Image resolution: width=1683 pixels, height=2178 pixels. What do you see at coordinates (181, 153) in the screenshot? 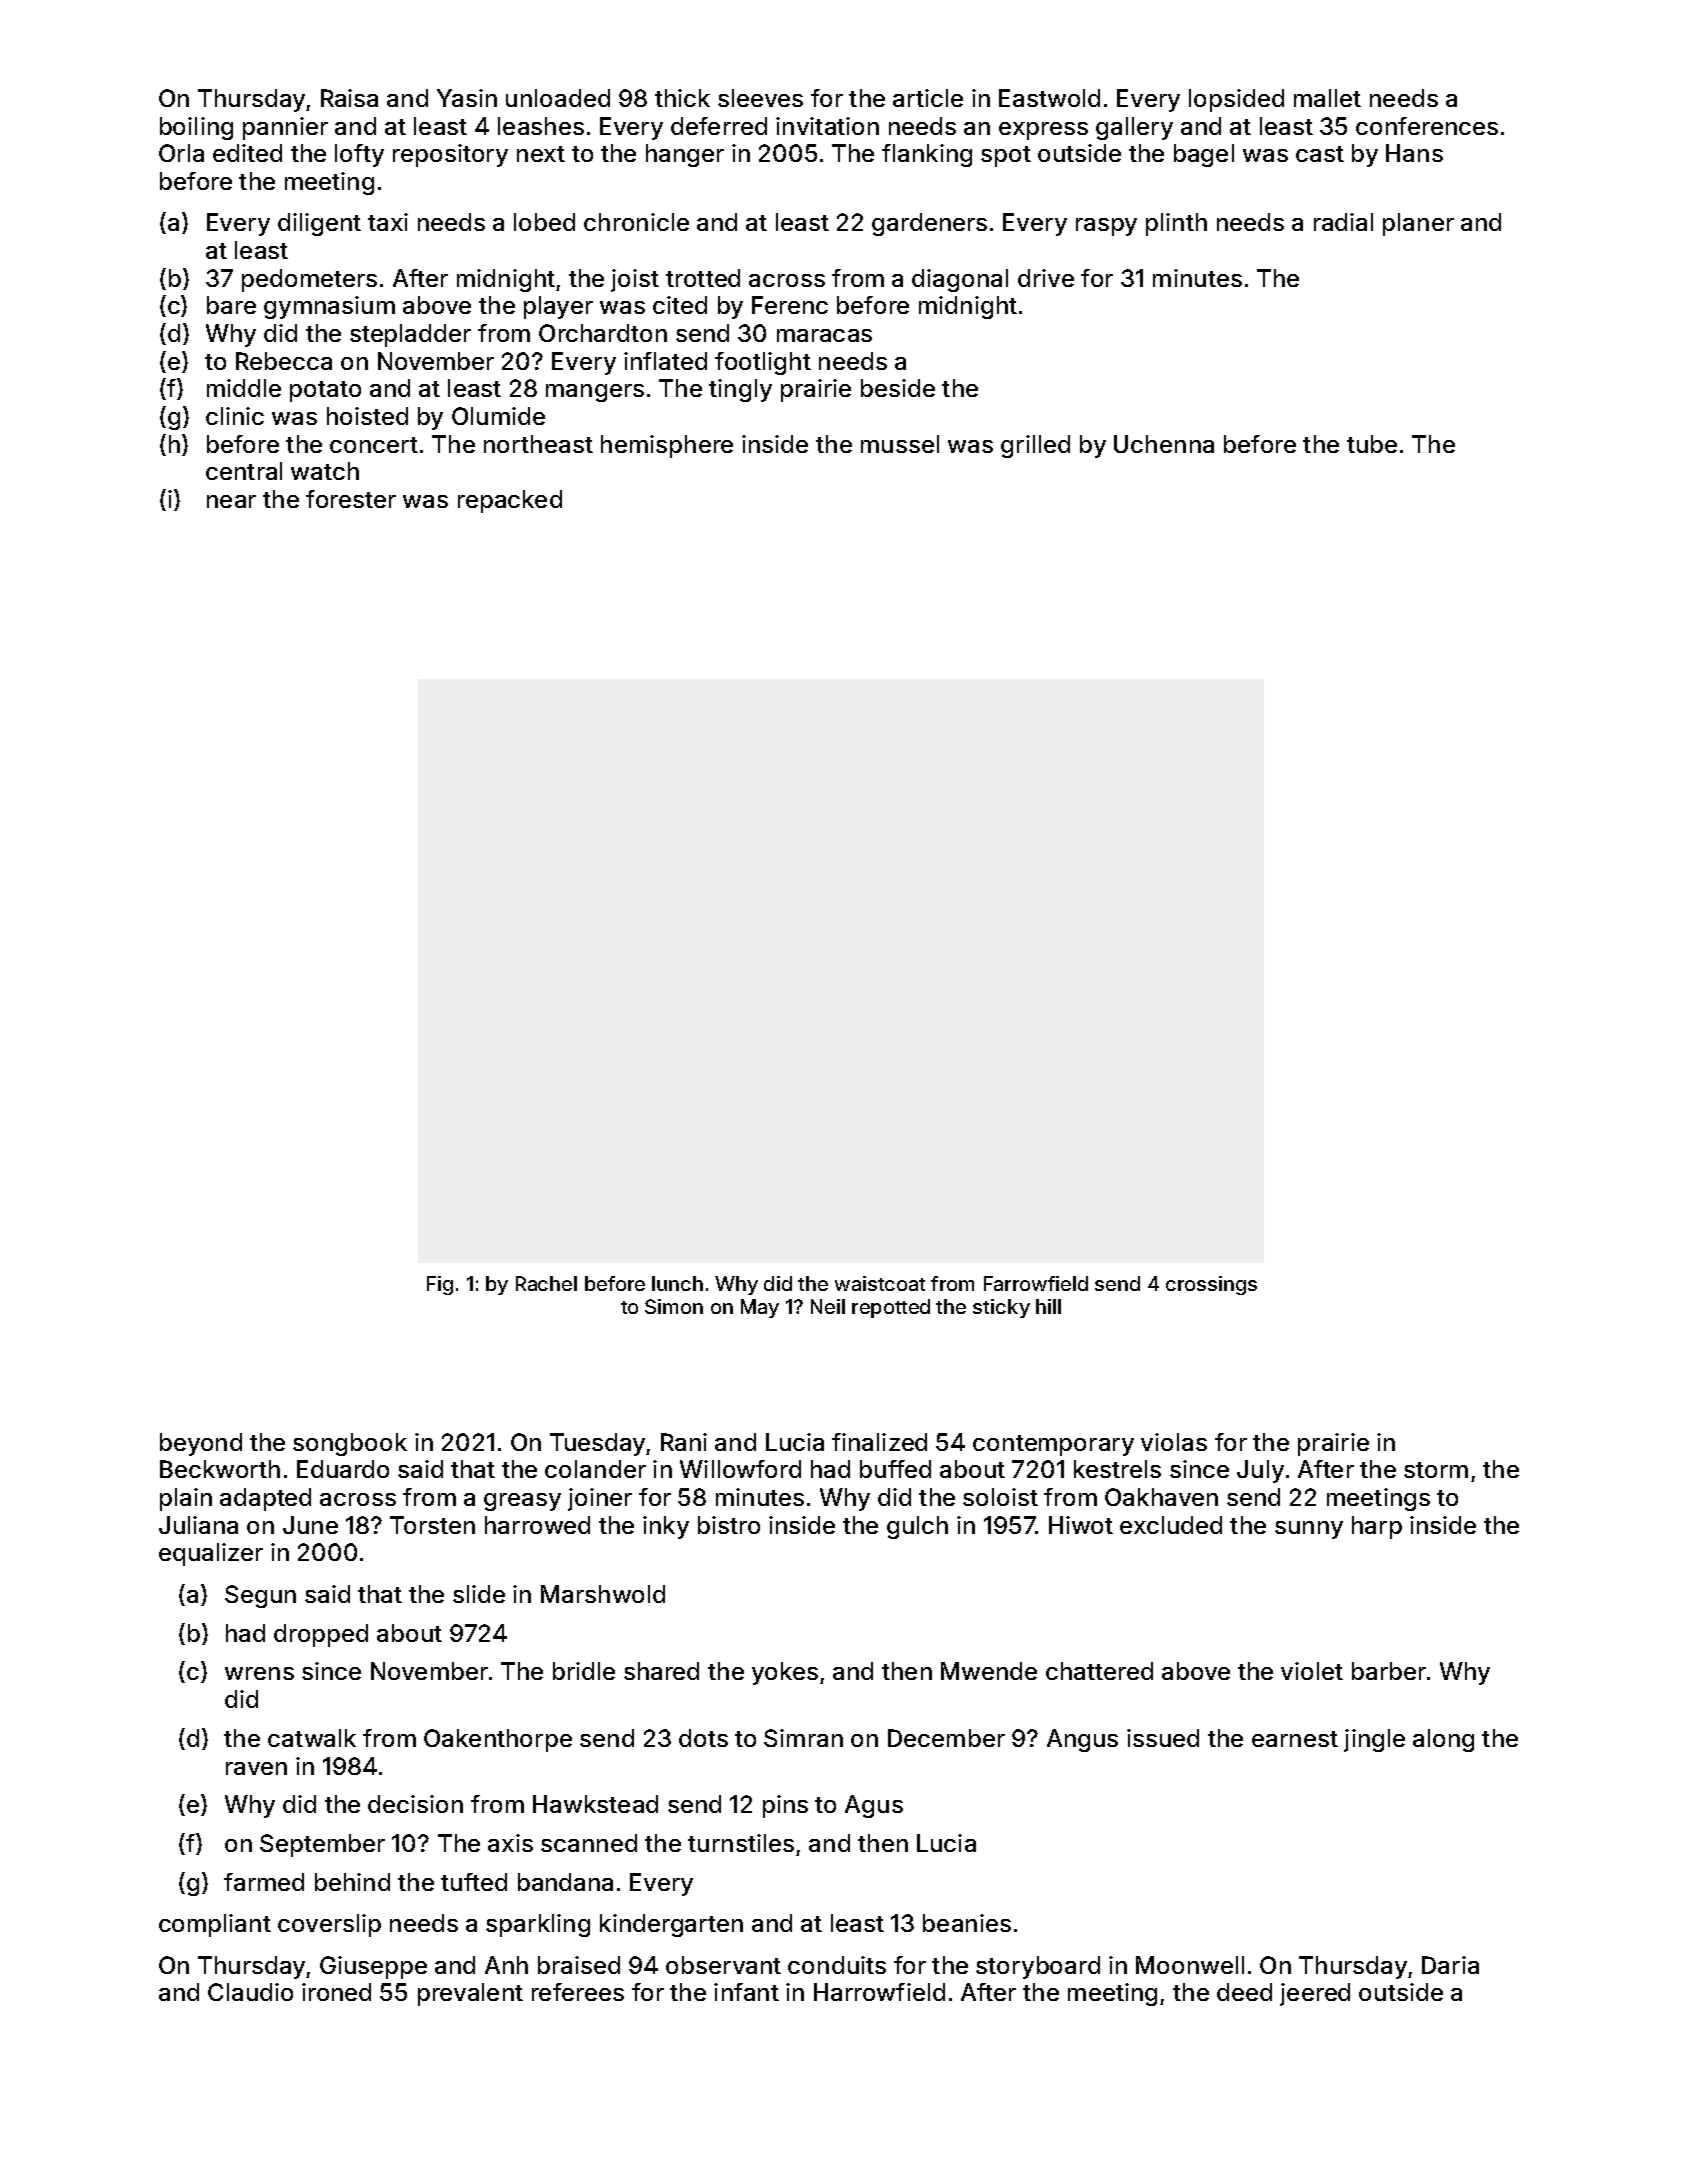
I see `Orla` at bounding box center [181, 153].
